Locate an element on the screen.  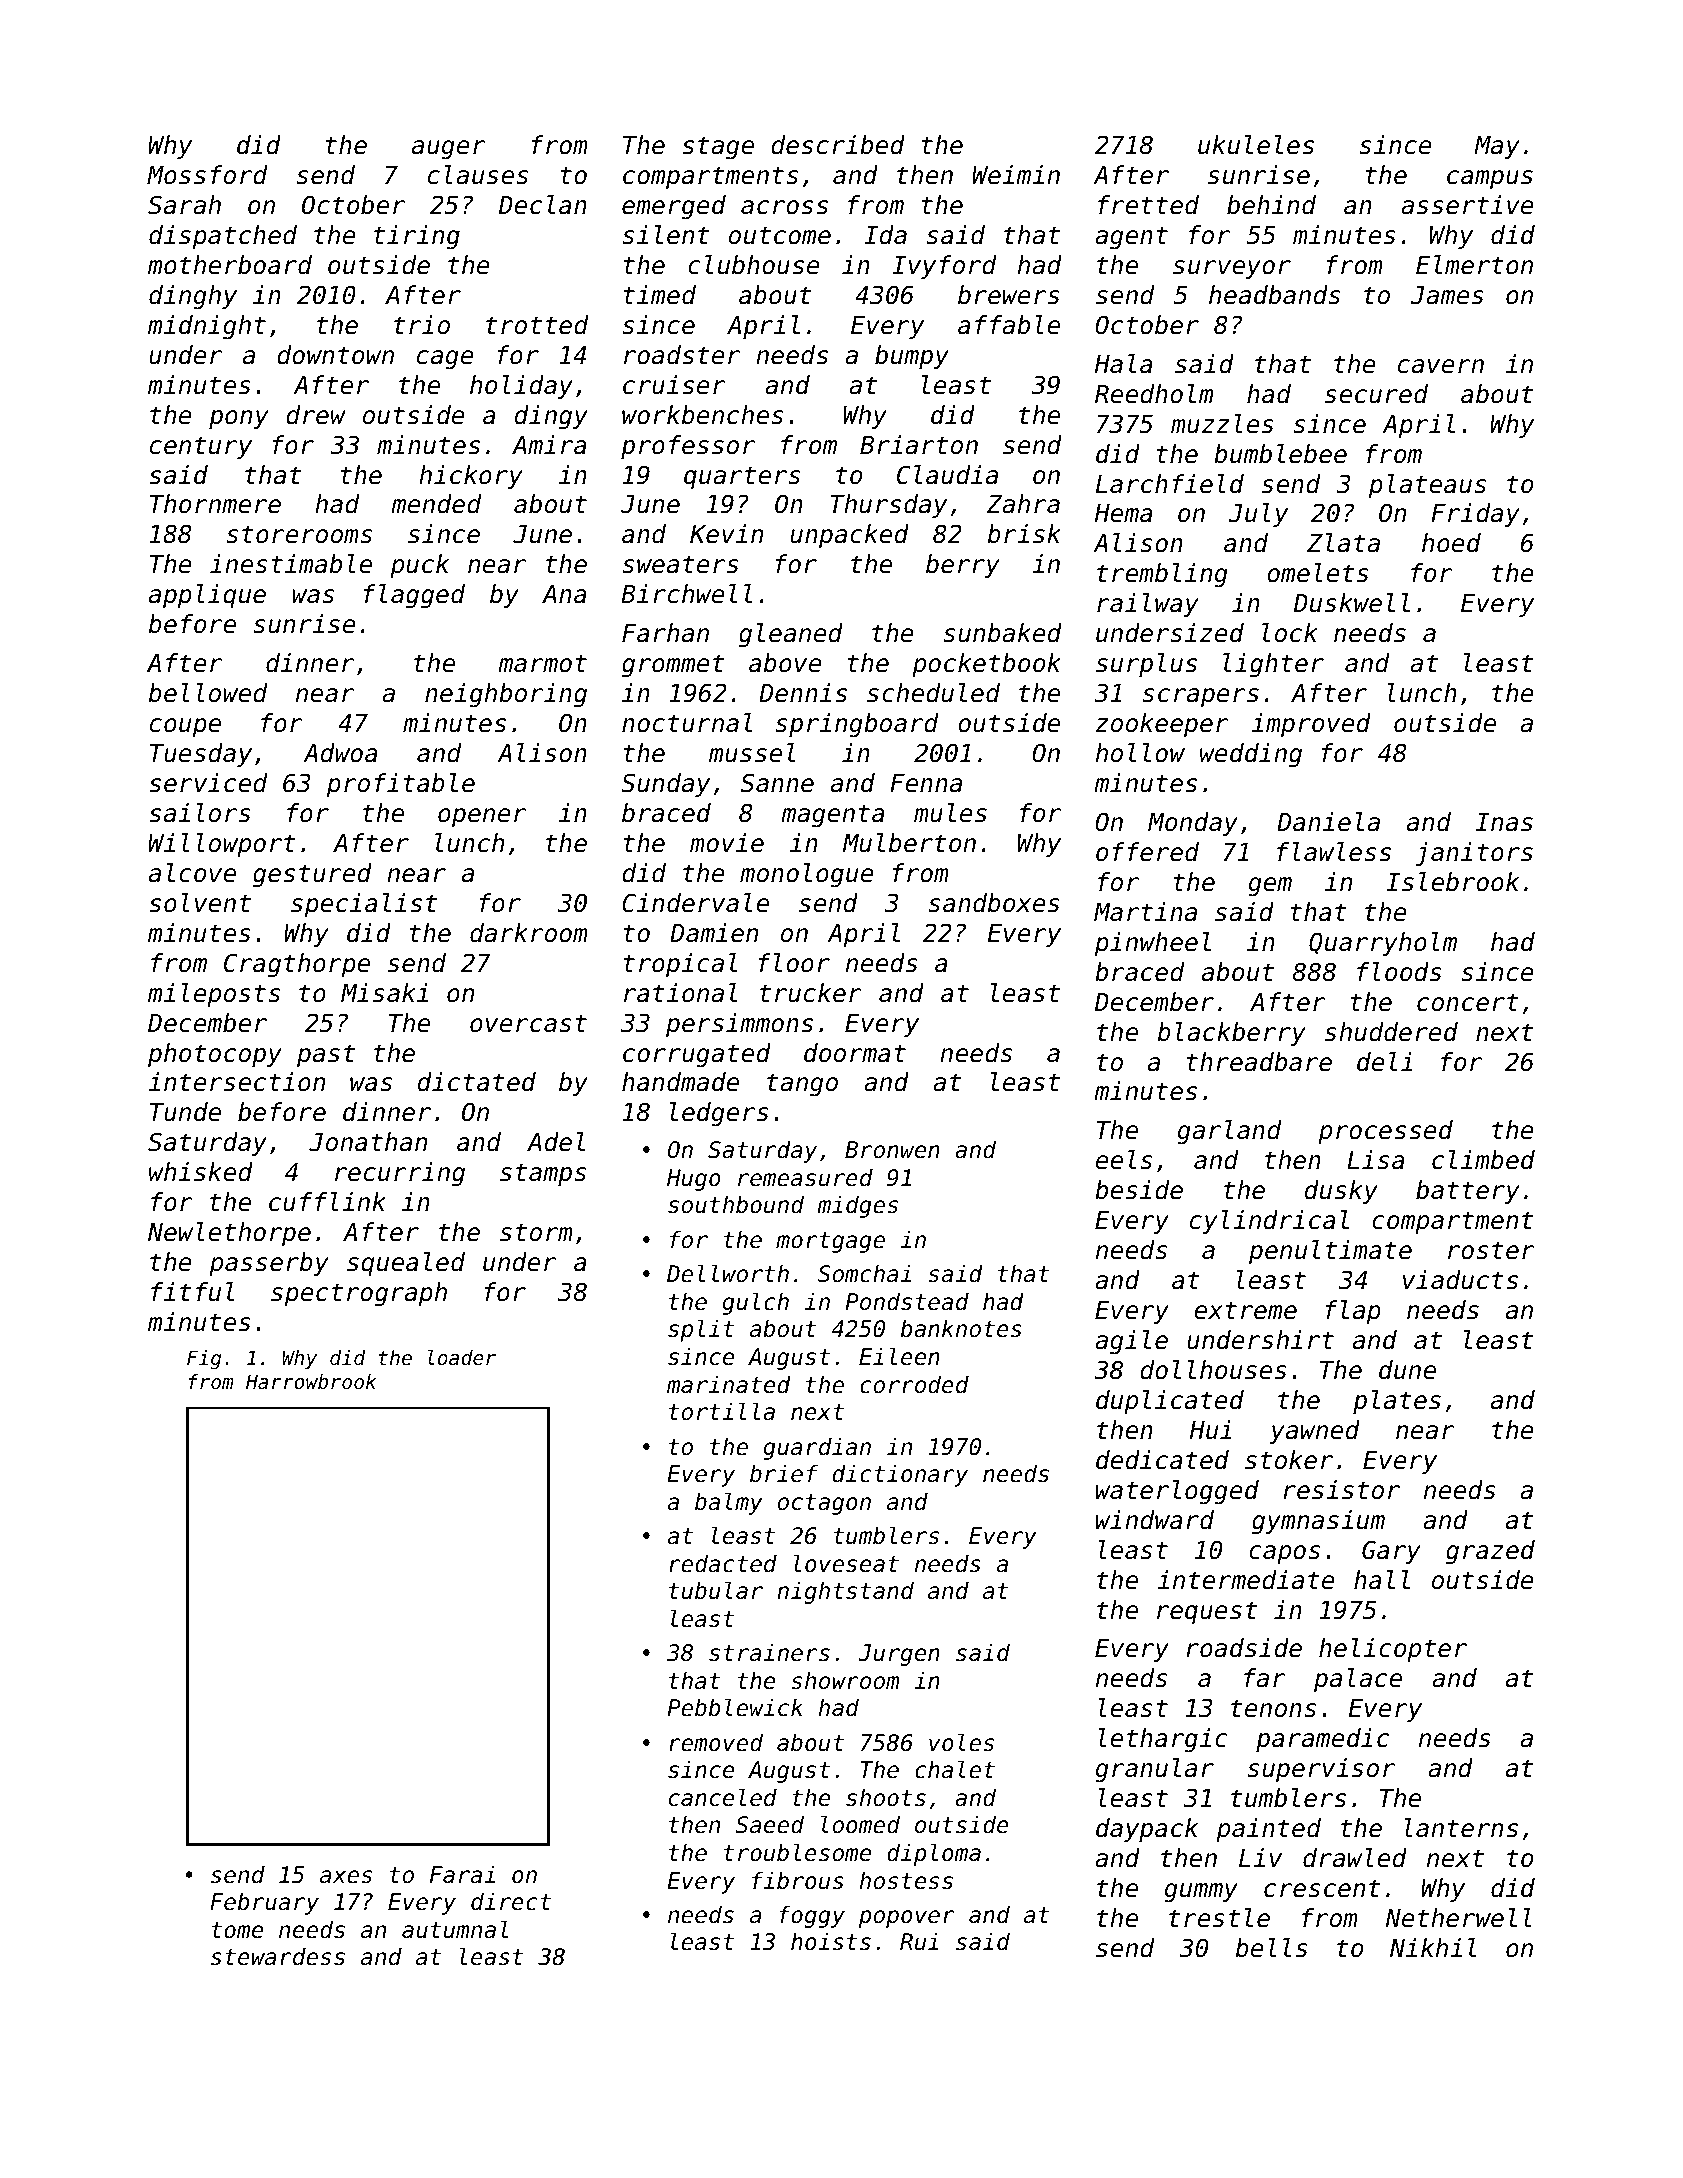
processed is located at coordinates (1385, 1132).
